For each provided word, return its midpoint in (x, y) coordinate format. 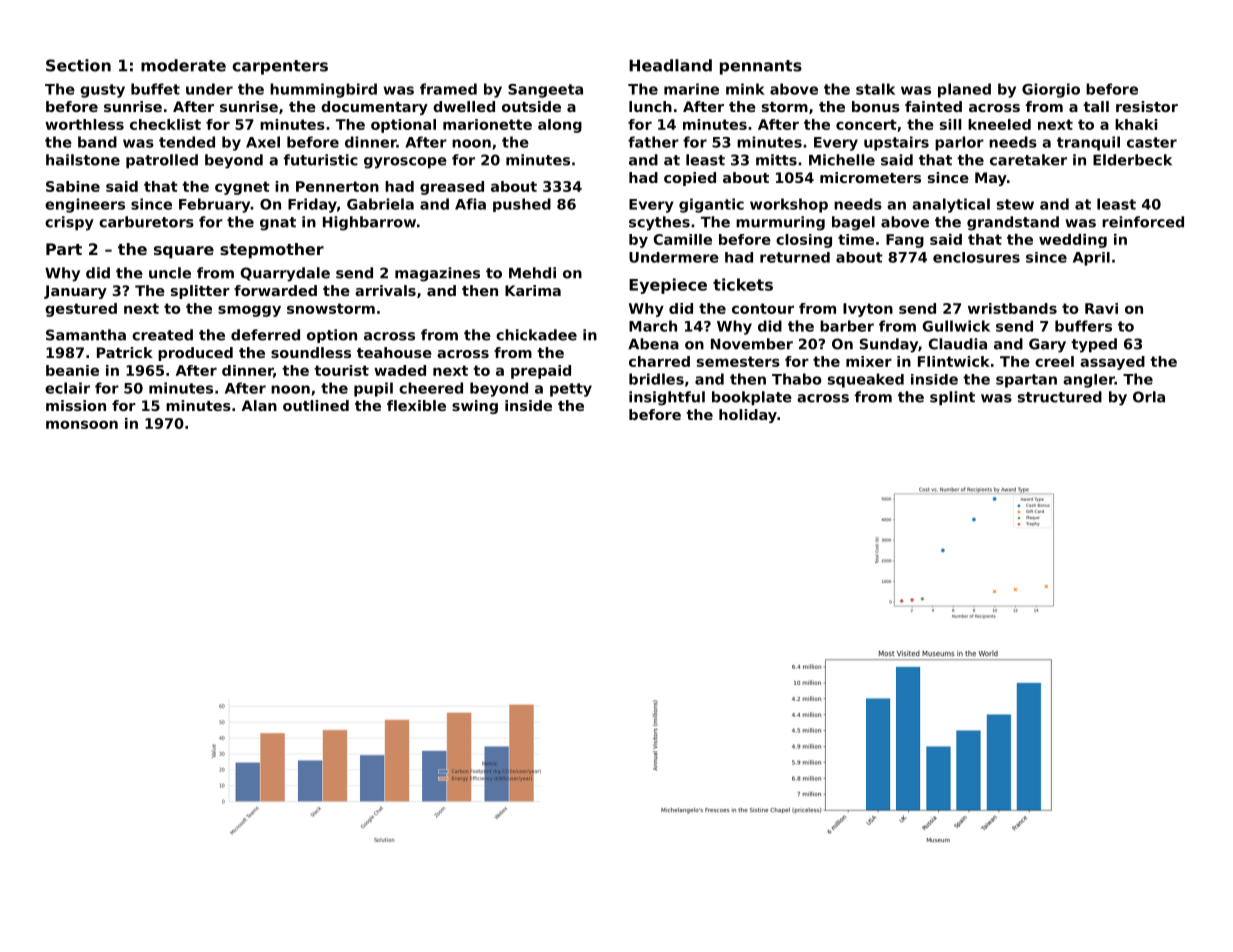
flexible (416, 405)
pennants (761, 67)
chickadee (536, 335)
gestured (81, 310)
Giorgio (1051, 90)
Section (78, 65)
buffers (1083, 326)
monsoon (82, 424)
